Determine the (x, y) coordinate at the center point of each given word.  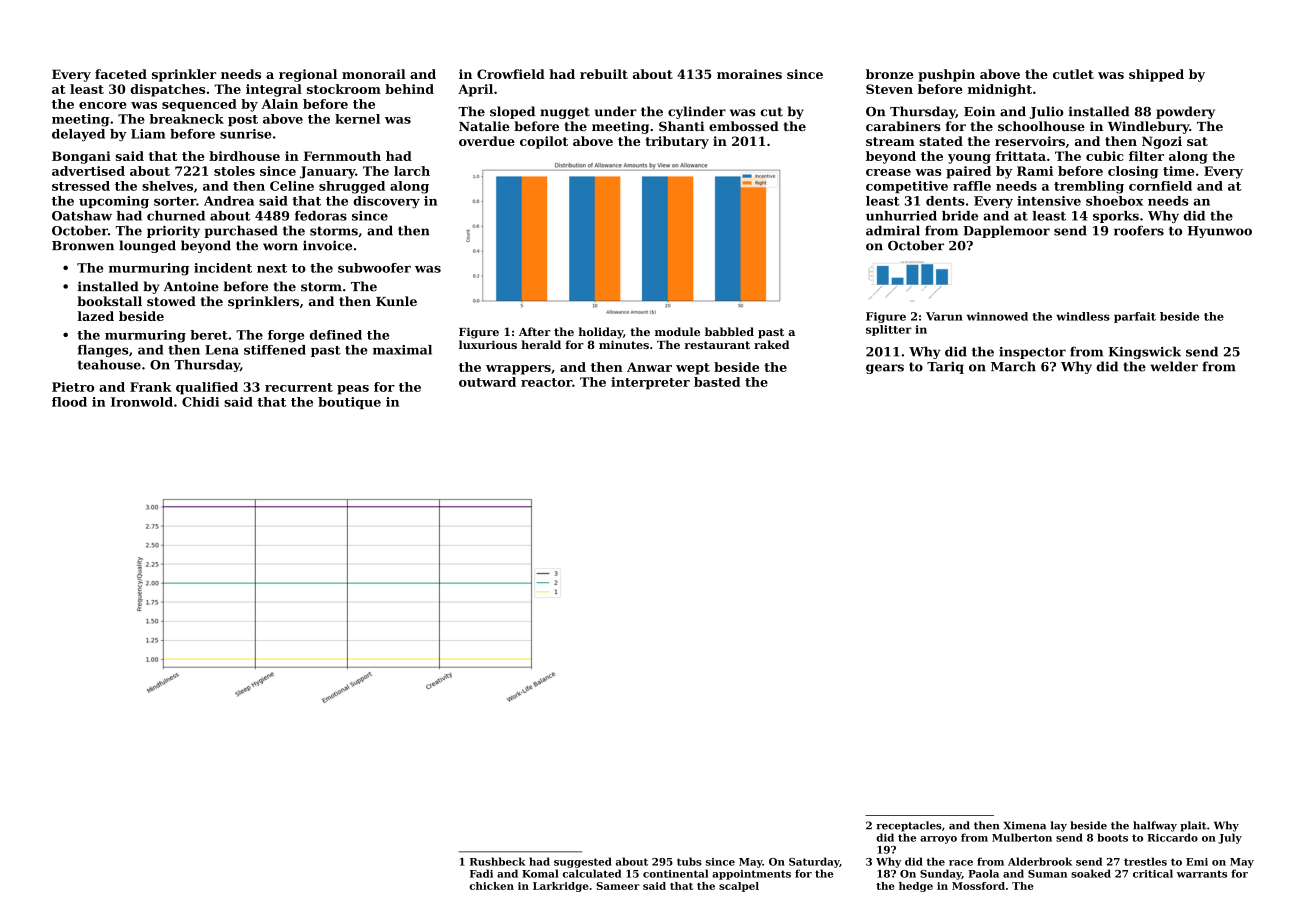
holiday (600, 333)
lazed (96, 316)
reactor (546, 382)
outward (487, 382)
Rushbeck (498, 861)
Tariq (945, 367)
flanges (103, 351)
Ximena (1025, 825)
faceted (121, 74)
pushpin (946, 75)
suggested (583, 862)
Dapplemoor (1006, 231)
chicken (491, 886)
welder (1174, 366)
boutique (349, 403)
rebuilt (604, 74)
